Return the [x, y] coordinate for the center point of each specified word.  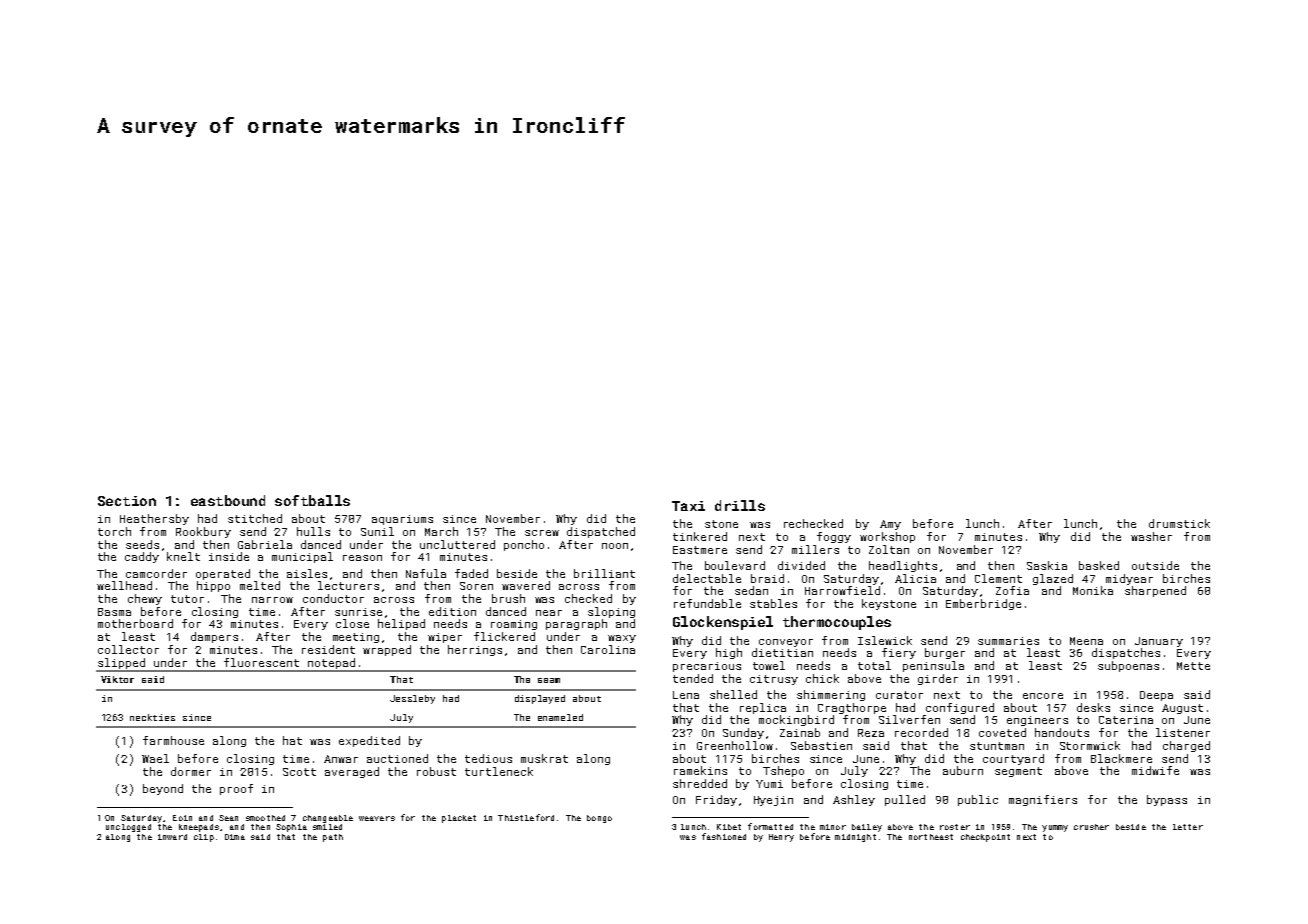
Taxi [688, 506]
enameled [560, 717]
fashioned [724, 836]
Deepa [1156, 696]
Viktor [117, 679]
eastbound [228, 500]
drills [740, 505]
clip [204, 838]
